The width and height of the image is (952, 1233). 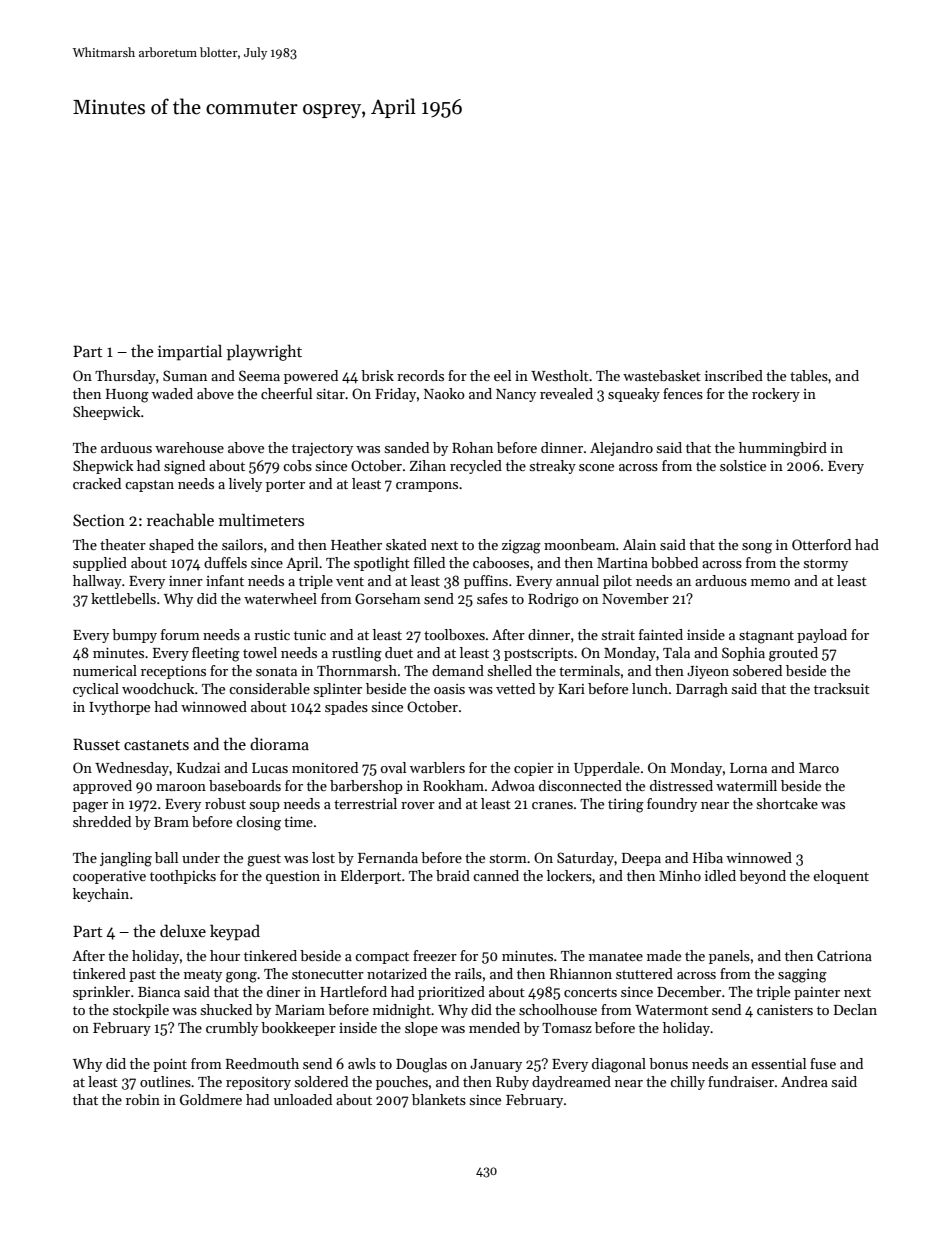 What do you see at coordinates (743, 465) in the image?
I see `solstice` at bounding box center [743, 465].
